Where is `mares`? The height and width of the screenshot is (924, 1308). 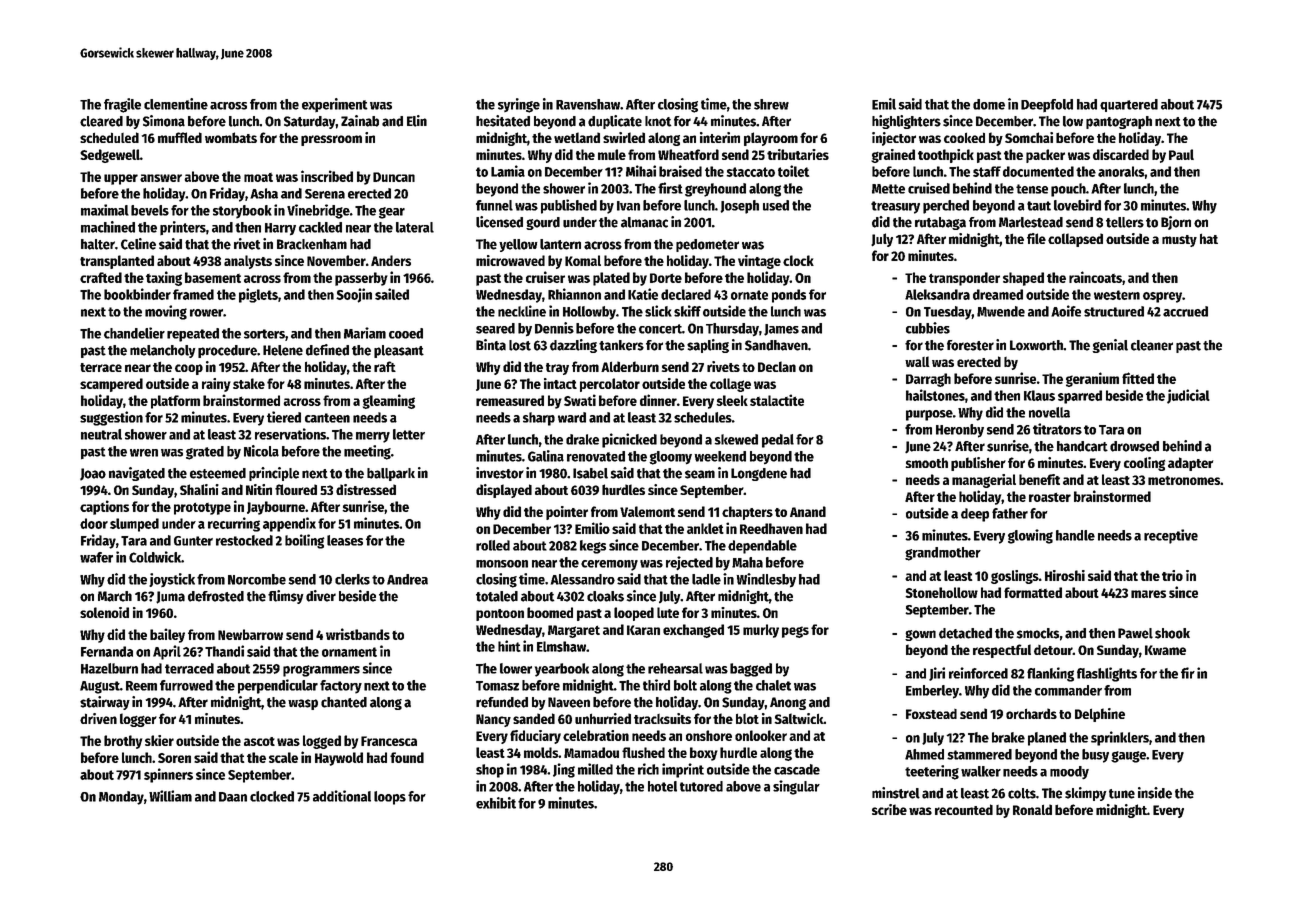
mares is located at coordinates (1148, 594).
